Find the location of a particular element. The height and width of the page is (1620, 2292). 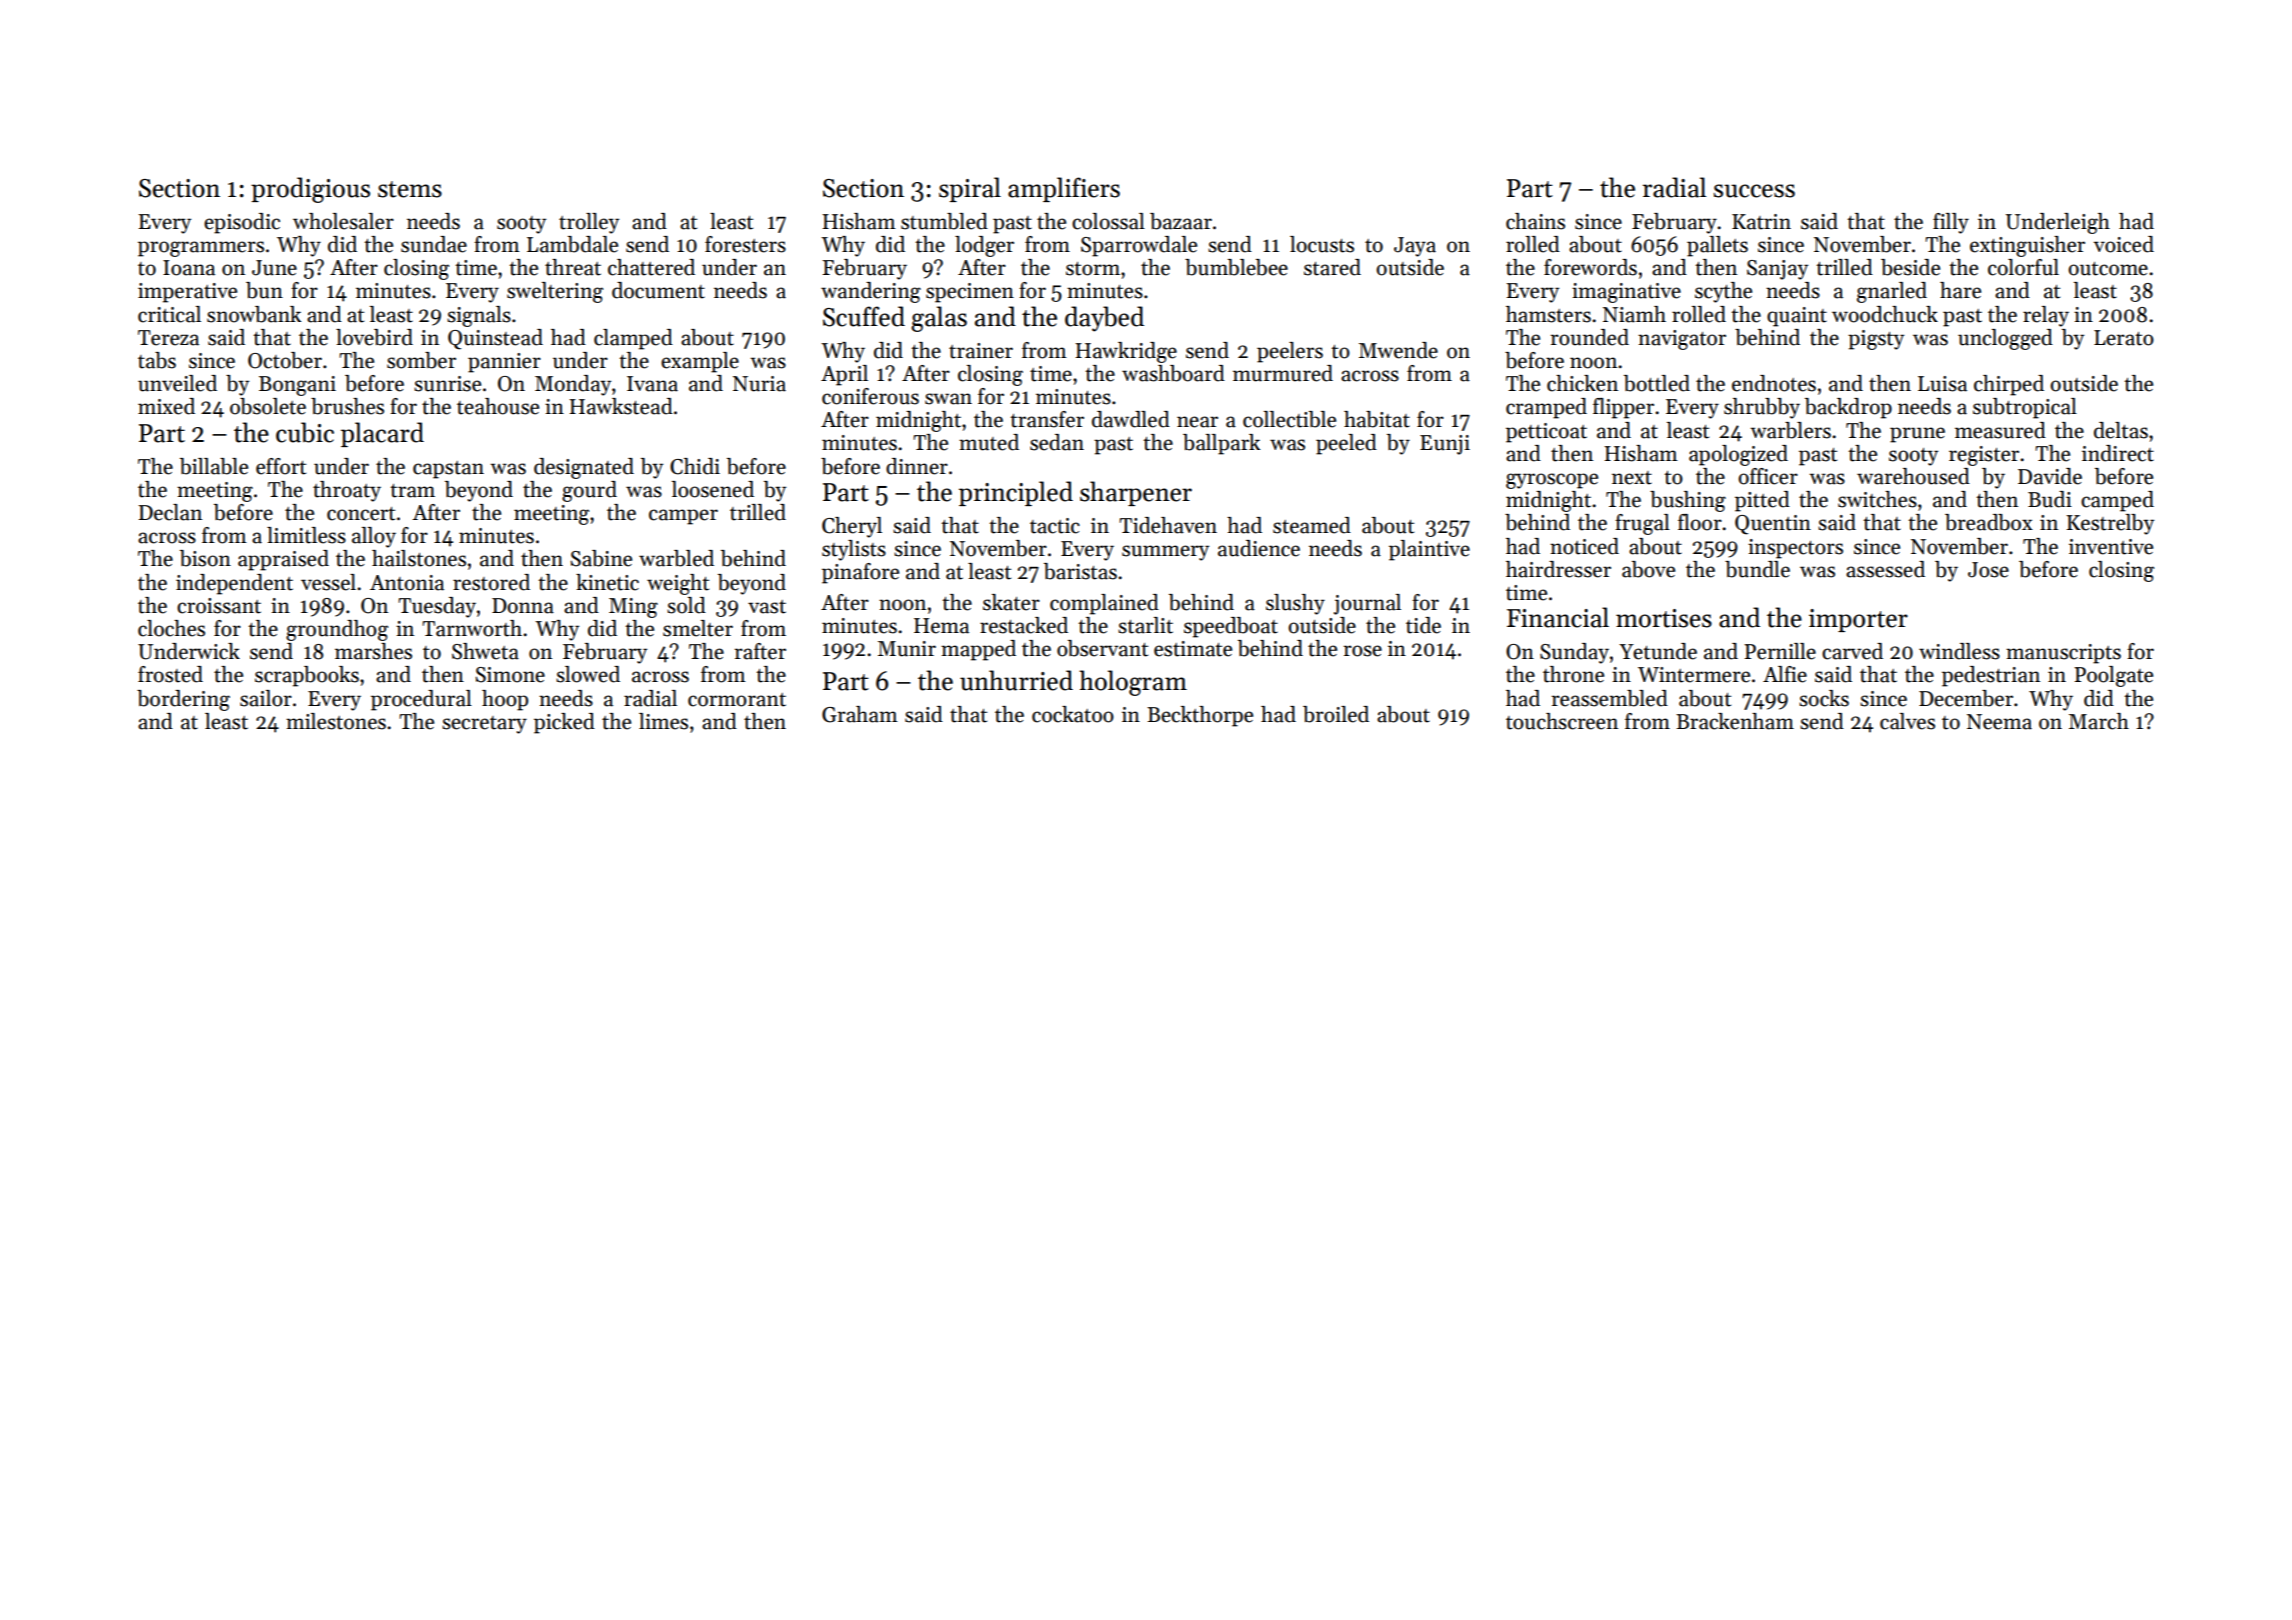

clamped is located at coordinates (633, 339).
